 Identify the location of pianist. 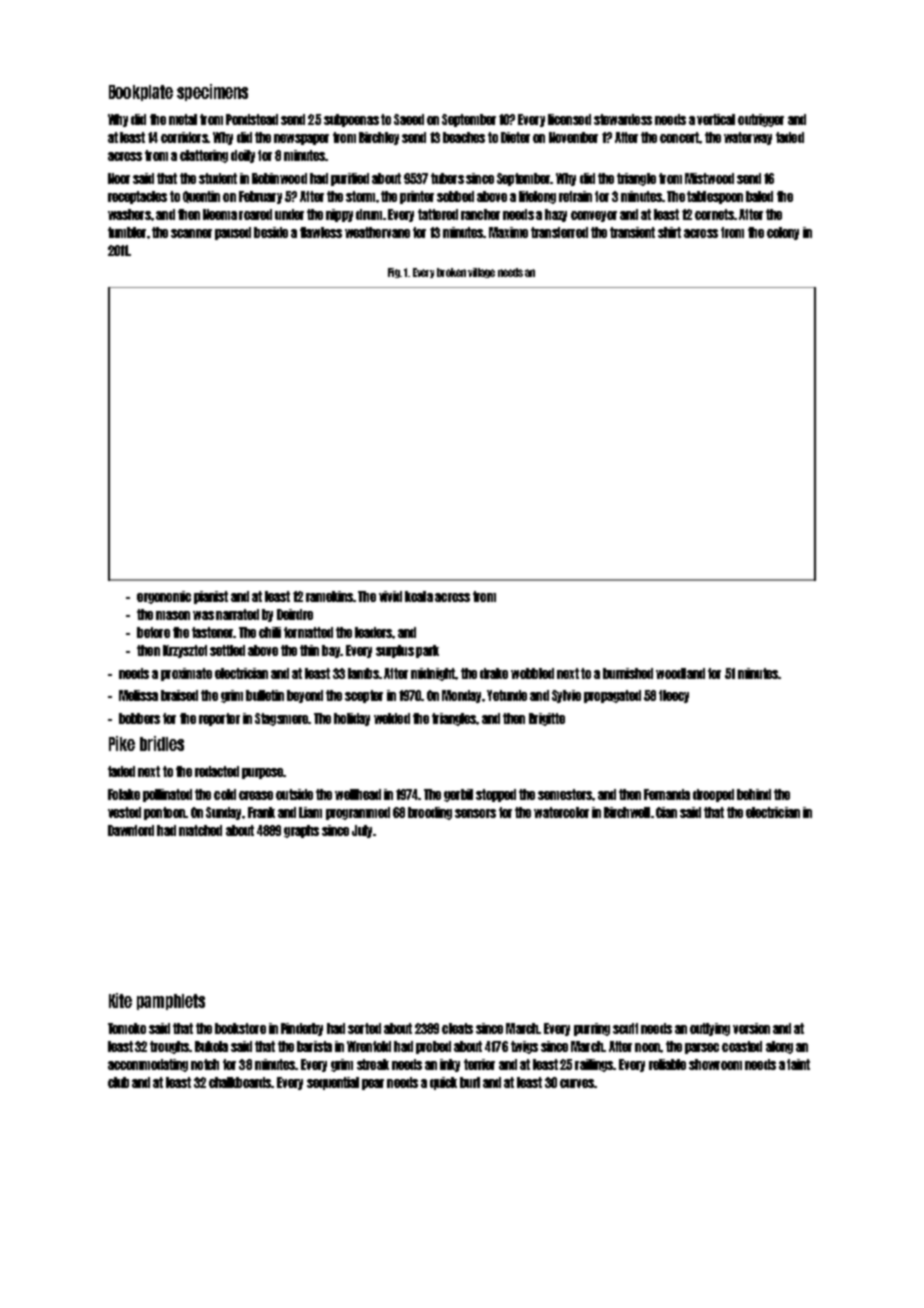
(211, 597).
